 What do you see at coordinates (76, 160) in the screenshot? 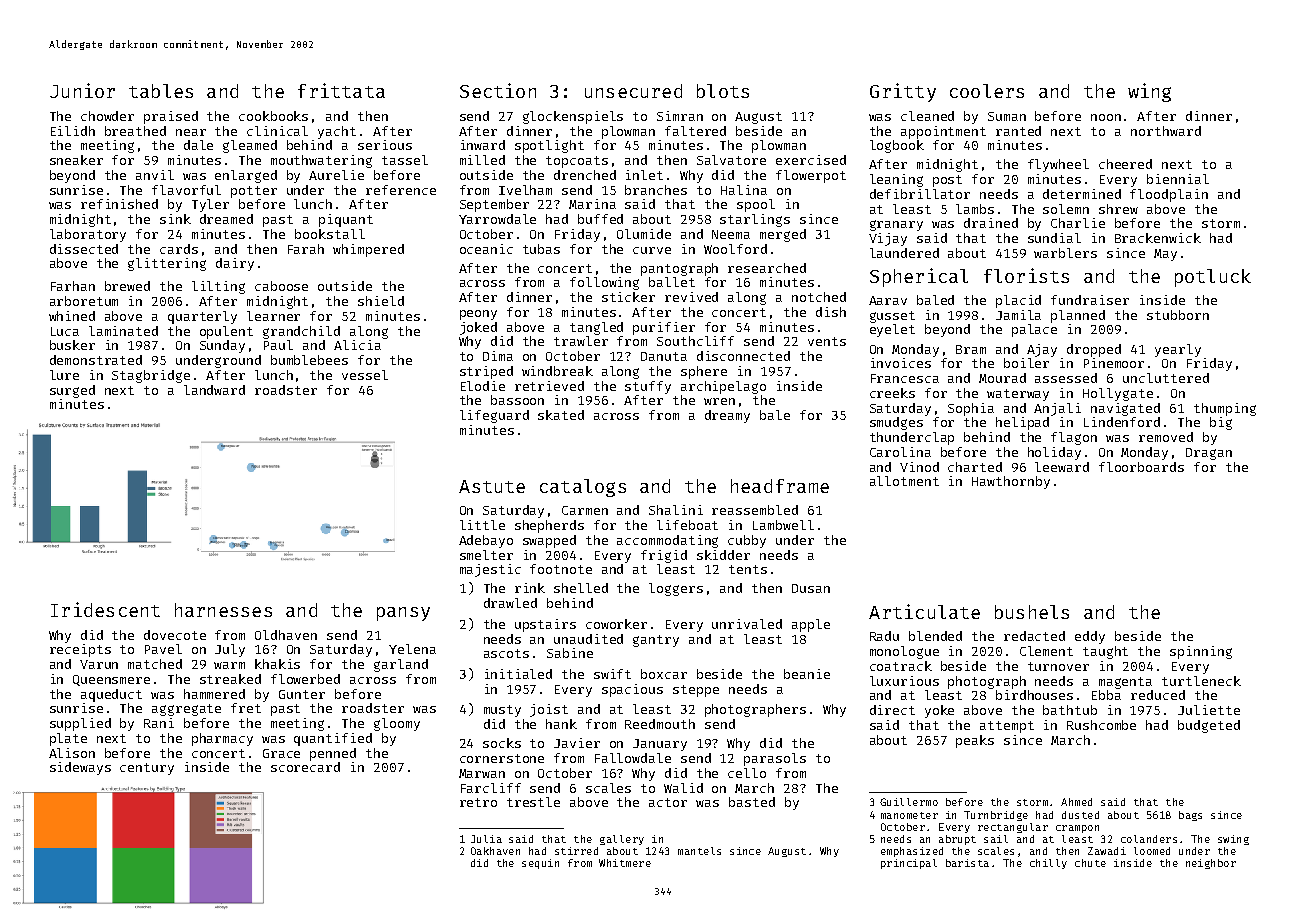
I see `sneaker` at bounding box center [76, 160].
